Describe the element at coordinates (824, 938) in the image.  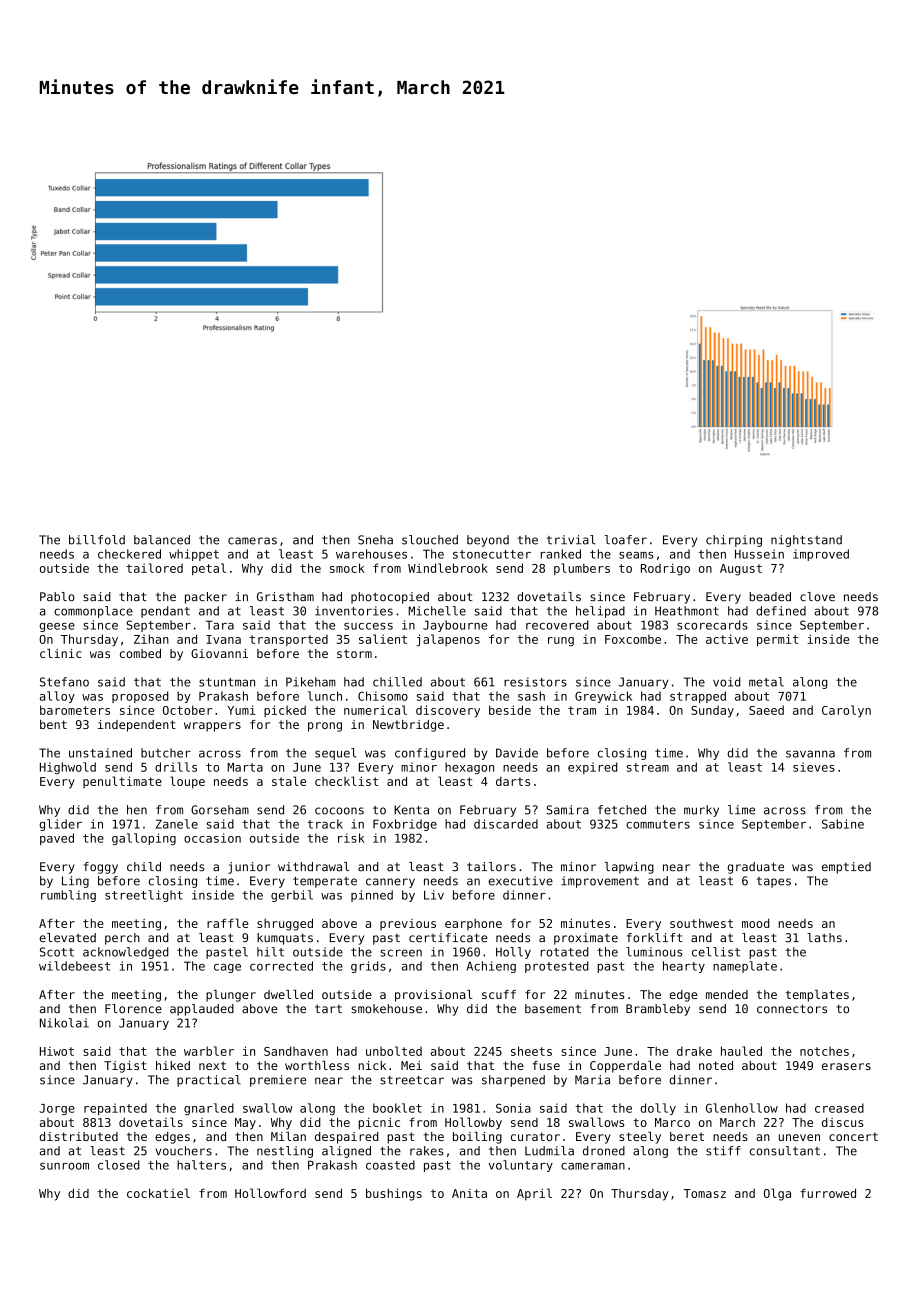
I see `laths` at that location.
